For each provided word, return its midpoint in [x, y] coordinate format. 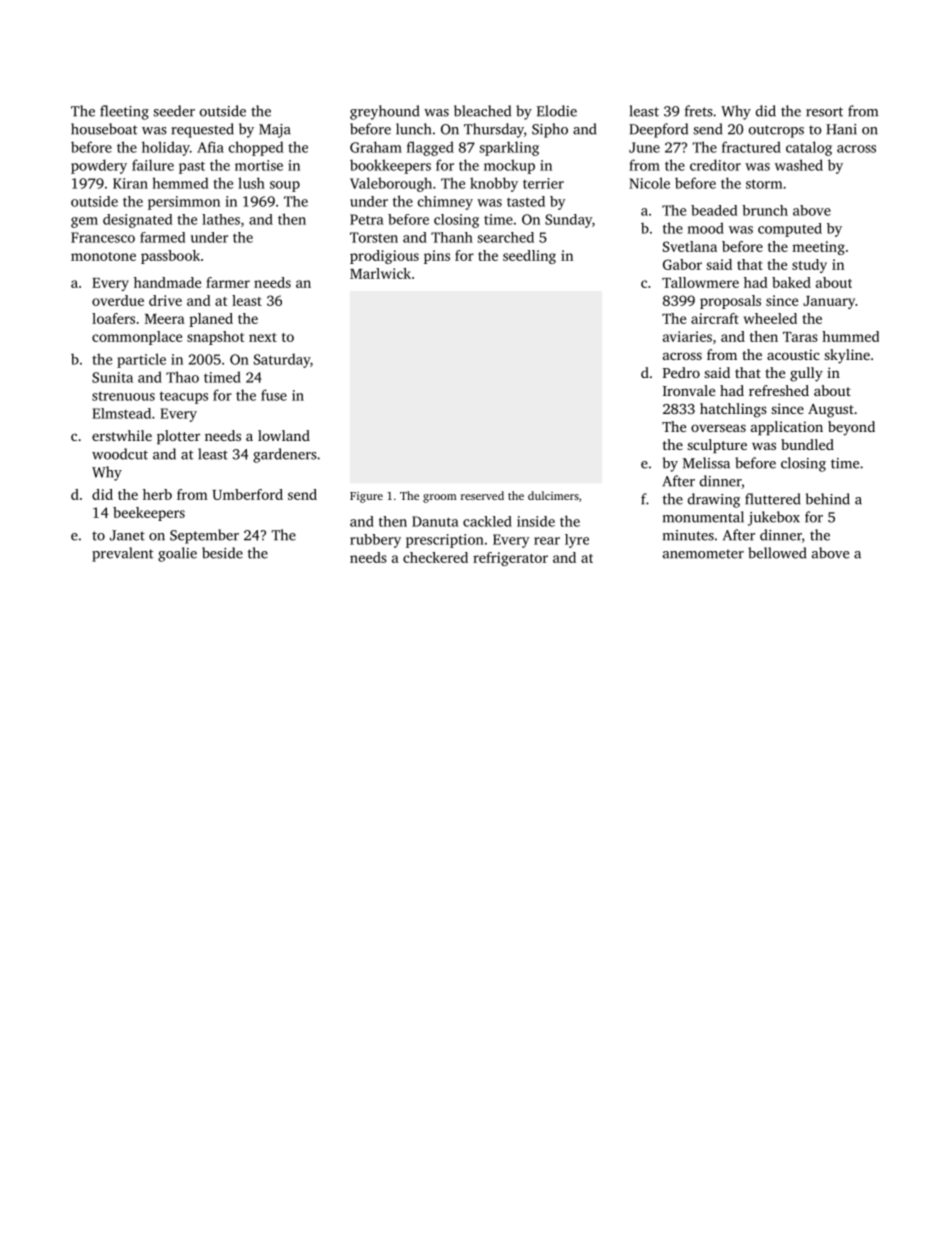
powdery [99, 166]
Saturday [282, 360]
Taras [800, 337]
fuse [274, 395]
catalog [809, 148]
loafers [113, 318]
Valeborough [391, 184]
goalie [177, 554]
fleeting [124, 112]
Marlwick [380, 273]
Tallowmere [700, 282]
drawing [714, 500]
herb [157, 494]
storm [764, 184]
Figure [366, 497]
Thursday [494, 130]
